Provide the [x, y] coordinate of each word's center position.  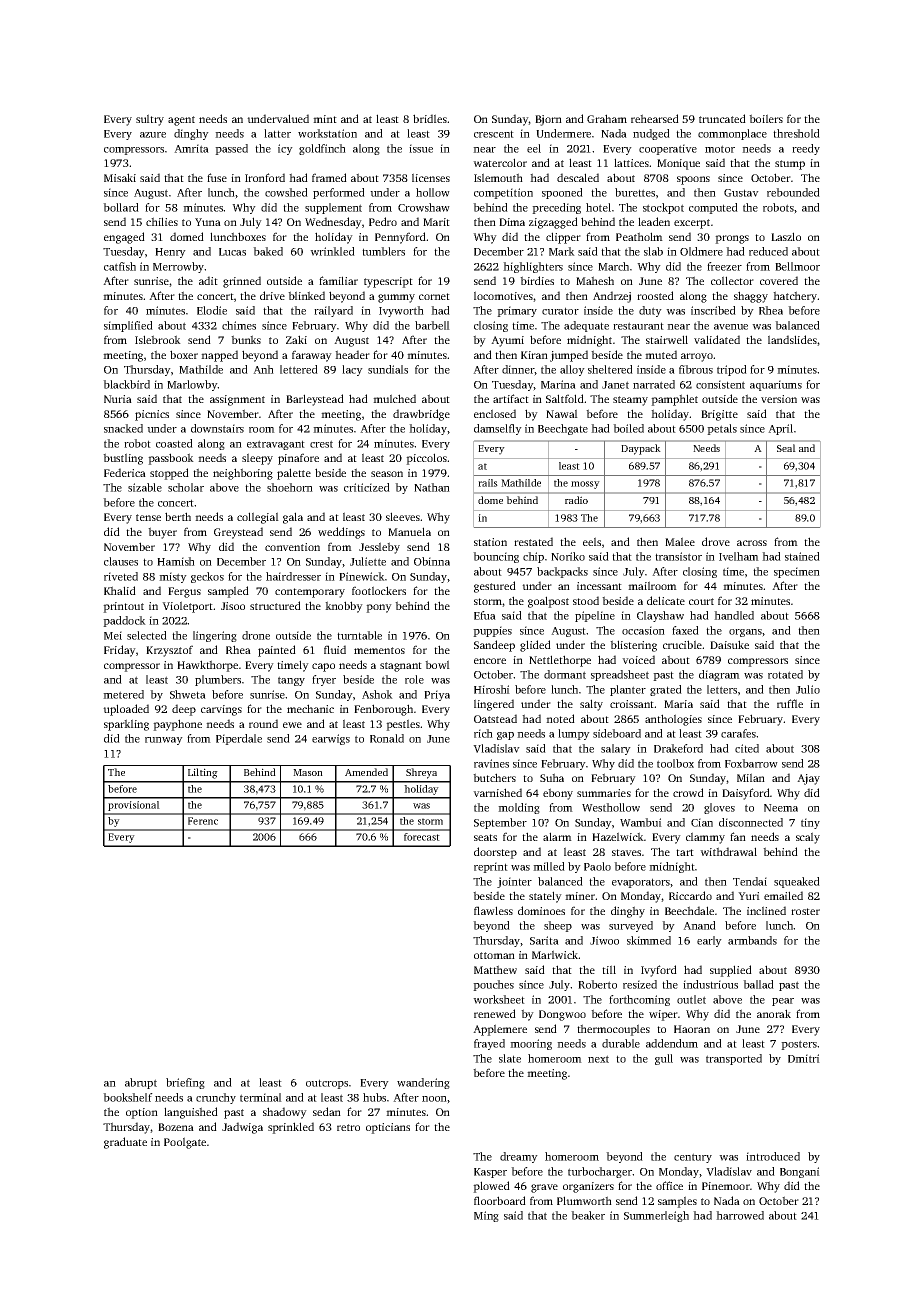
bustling [123, 459]
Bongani [800, 1172]
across [752, 543]
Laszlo [786, 236]
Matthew [495, 969]
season [387, 474]
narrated [654, 384]
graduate [125, 1143]
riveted [121, 576]
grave [544, 1188]
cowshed [286, 192]
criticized [367, 487]
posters [799, 1045]
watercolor [500, 162]
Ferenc [203, 821]
